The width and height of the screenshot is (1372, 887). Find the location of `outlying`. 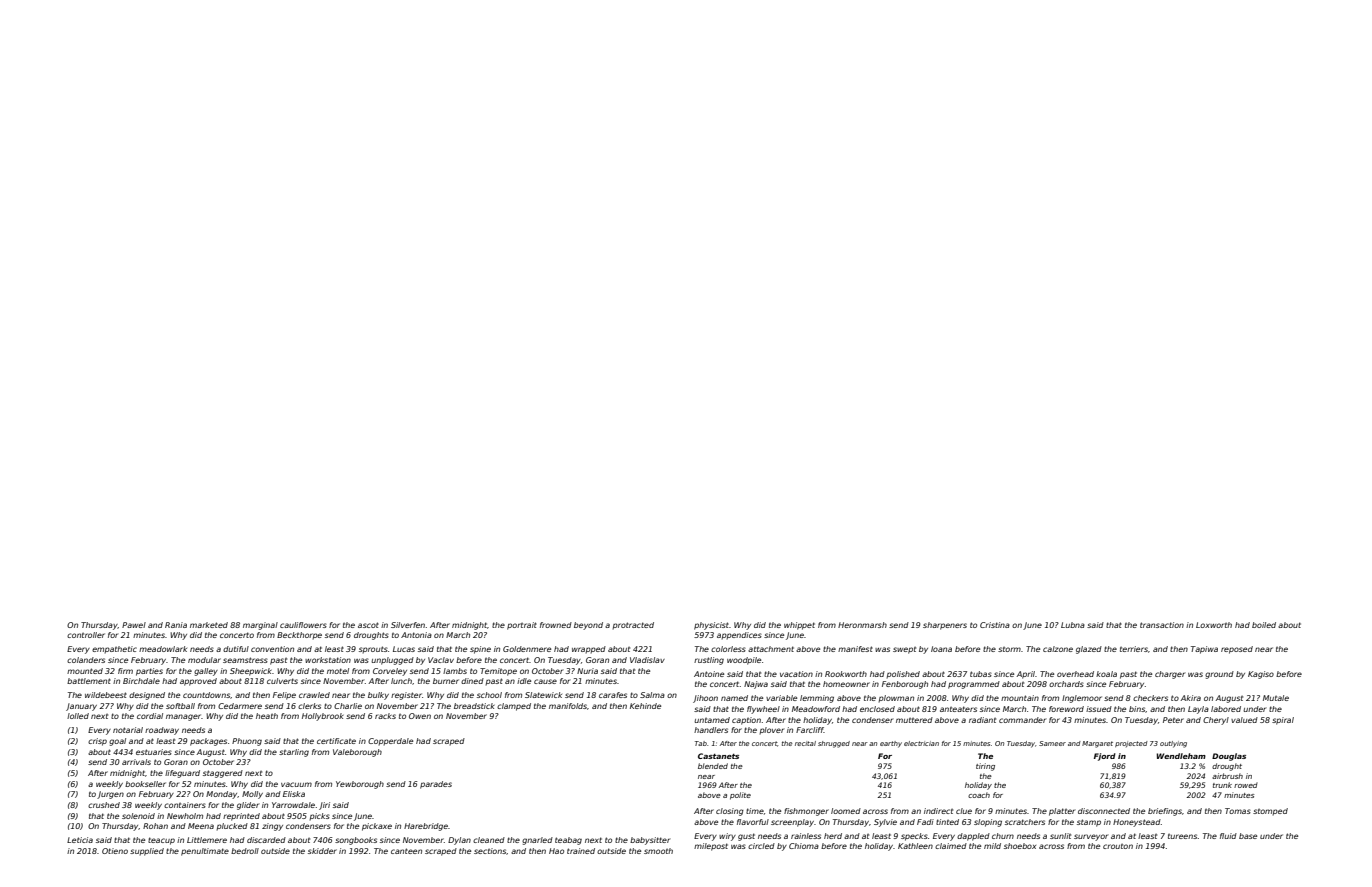

outlying is located at coordinates (1173, 744).
